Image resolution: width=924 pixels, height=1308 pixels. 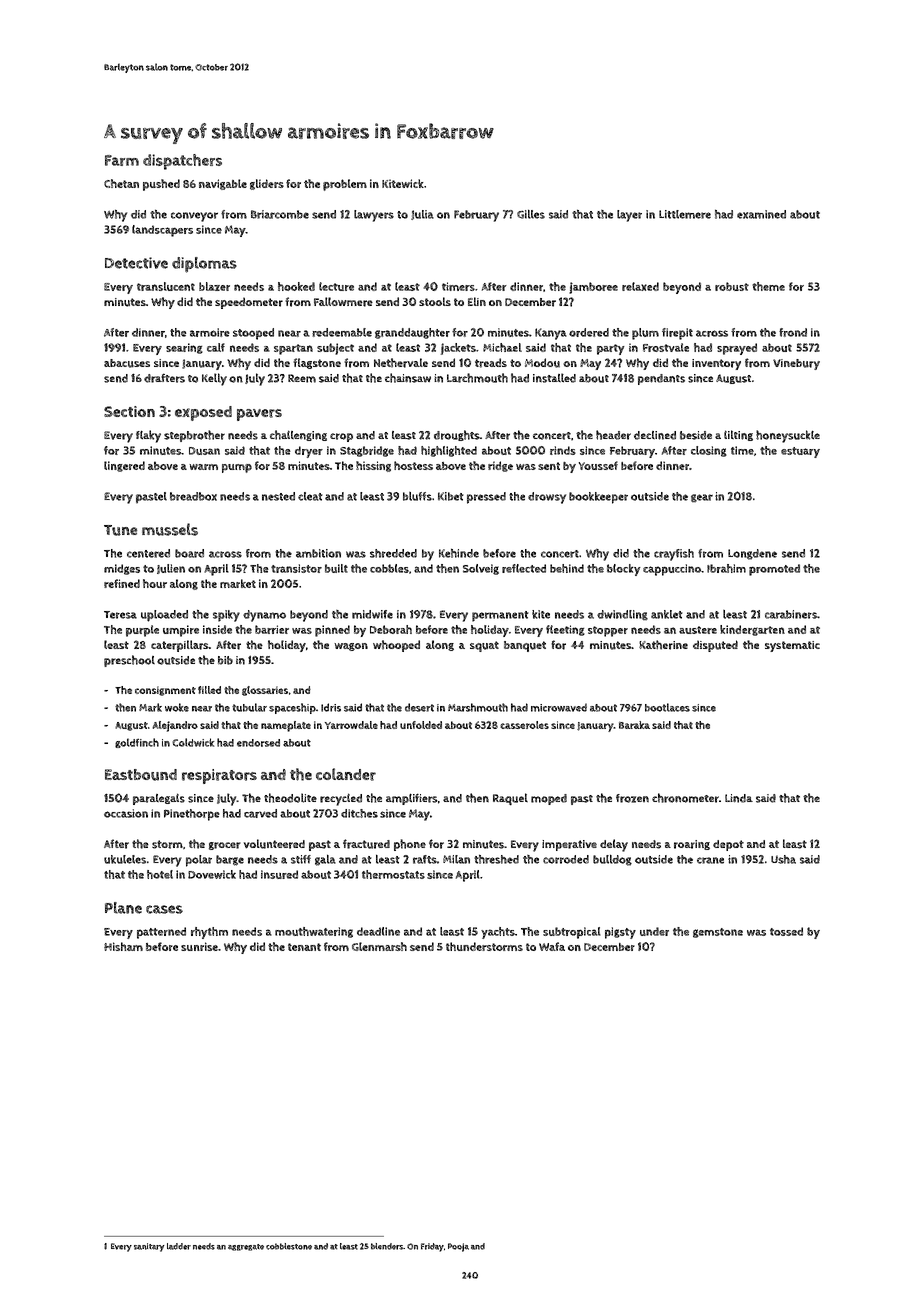 I want to click on aggregate, so click(x=246, y=1247).
